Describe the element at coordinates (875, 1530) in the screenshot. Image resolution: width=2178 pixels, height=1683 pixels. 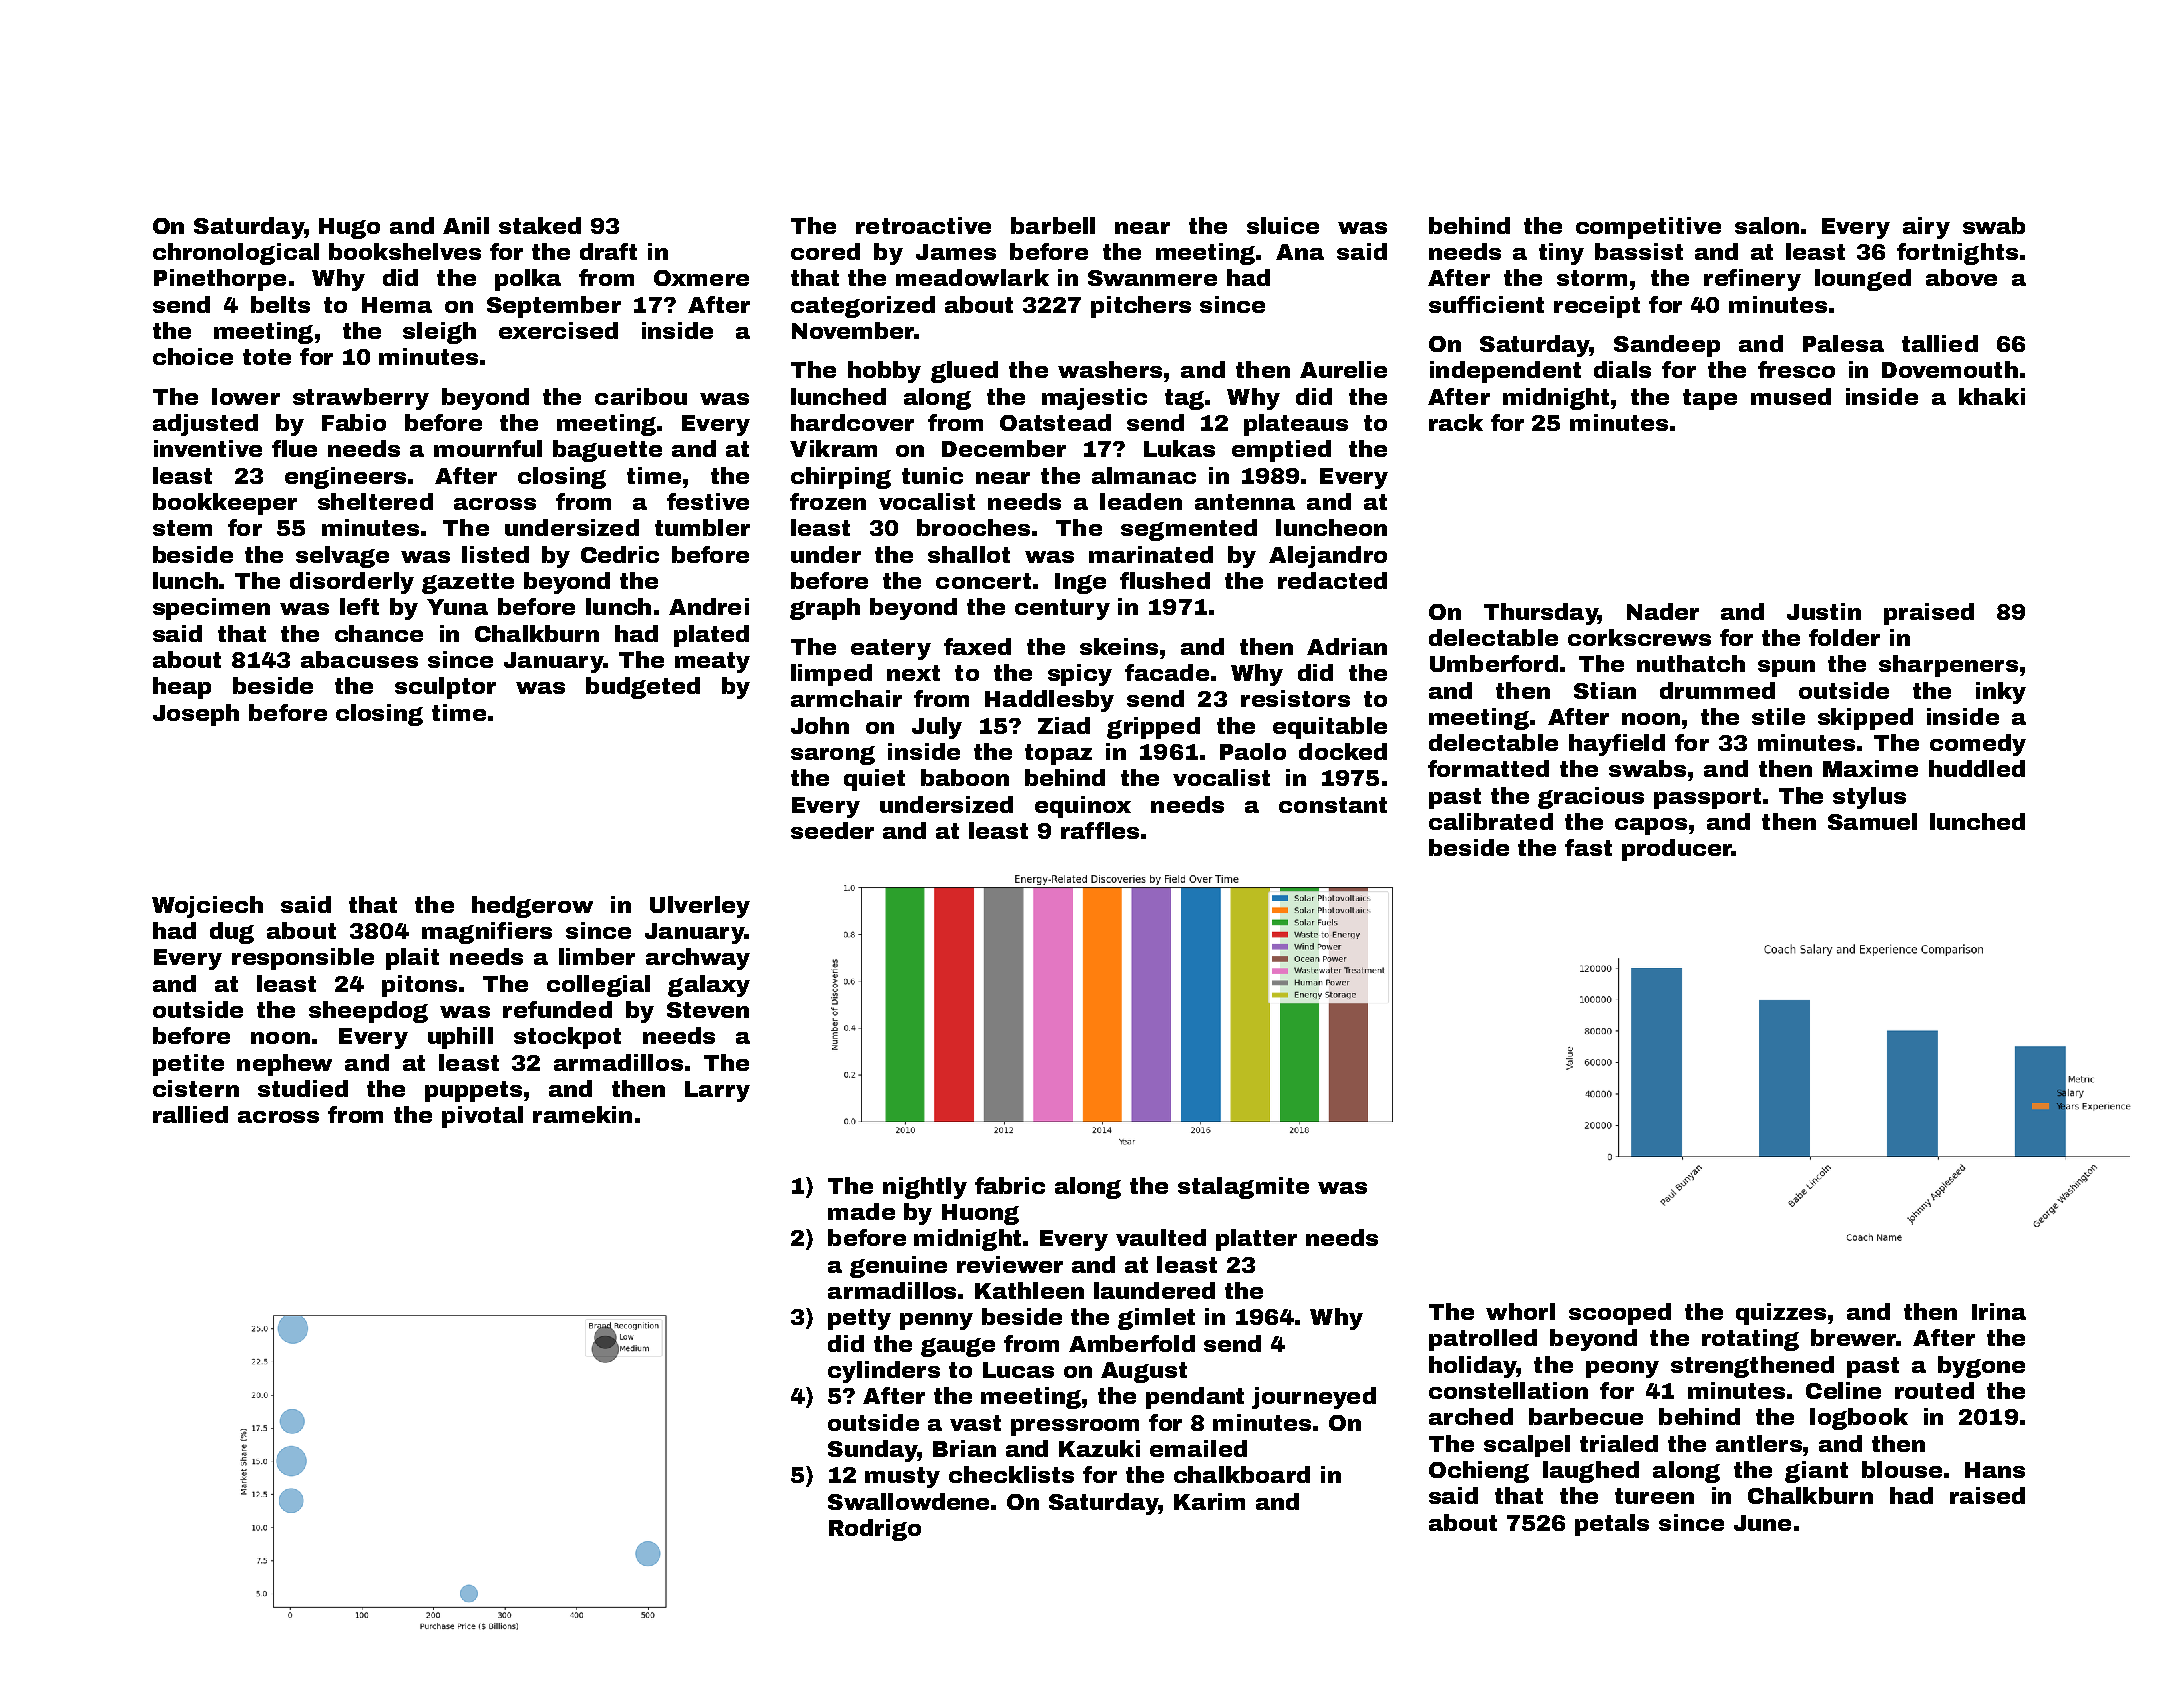
I see `Rodrigo` at that location.
